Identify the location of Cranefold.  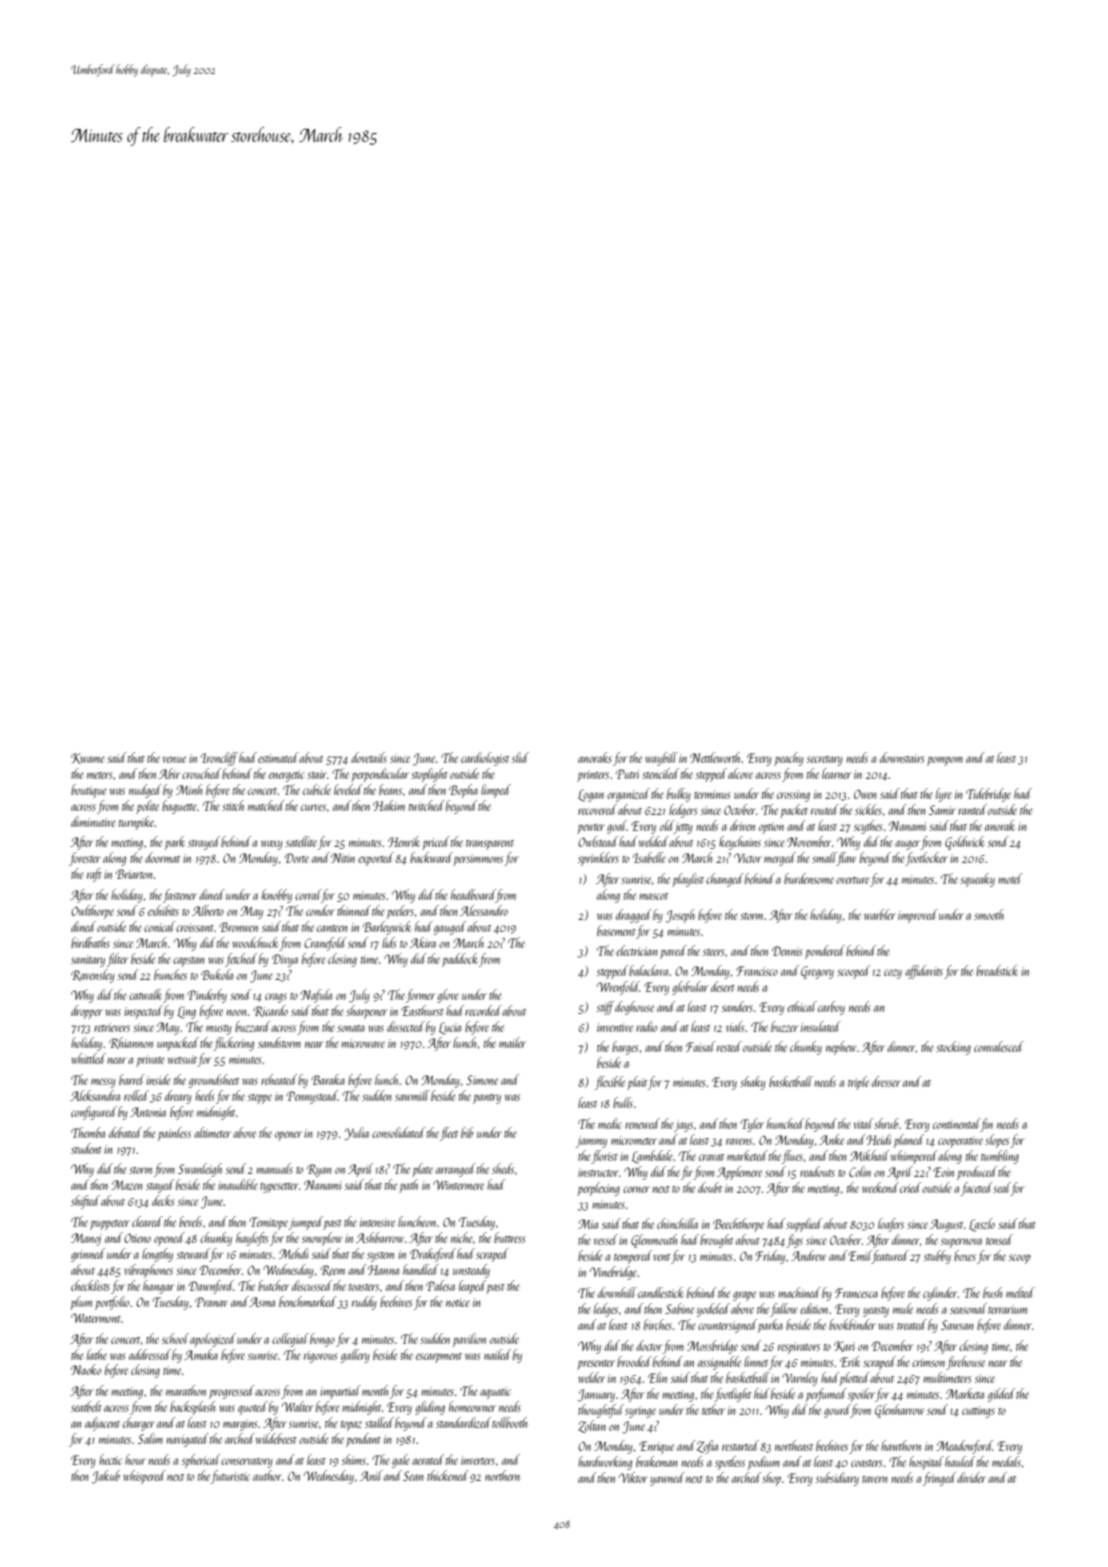
(325, 944).
